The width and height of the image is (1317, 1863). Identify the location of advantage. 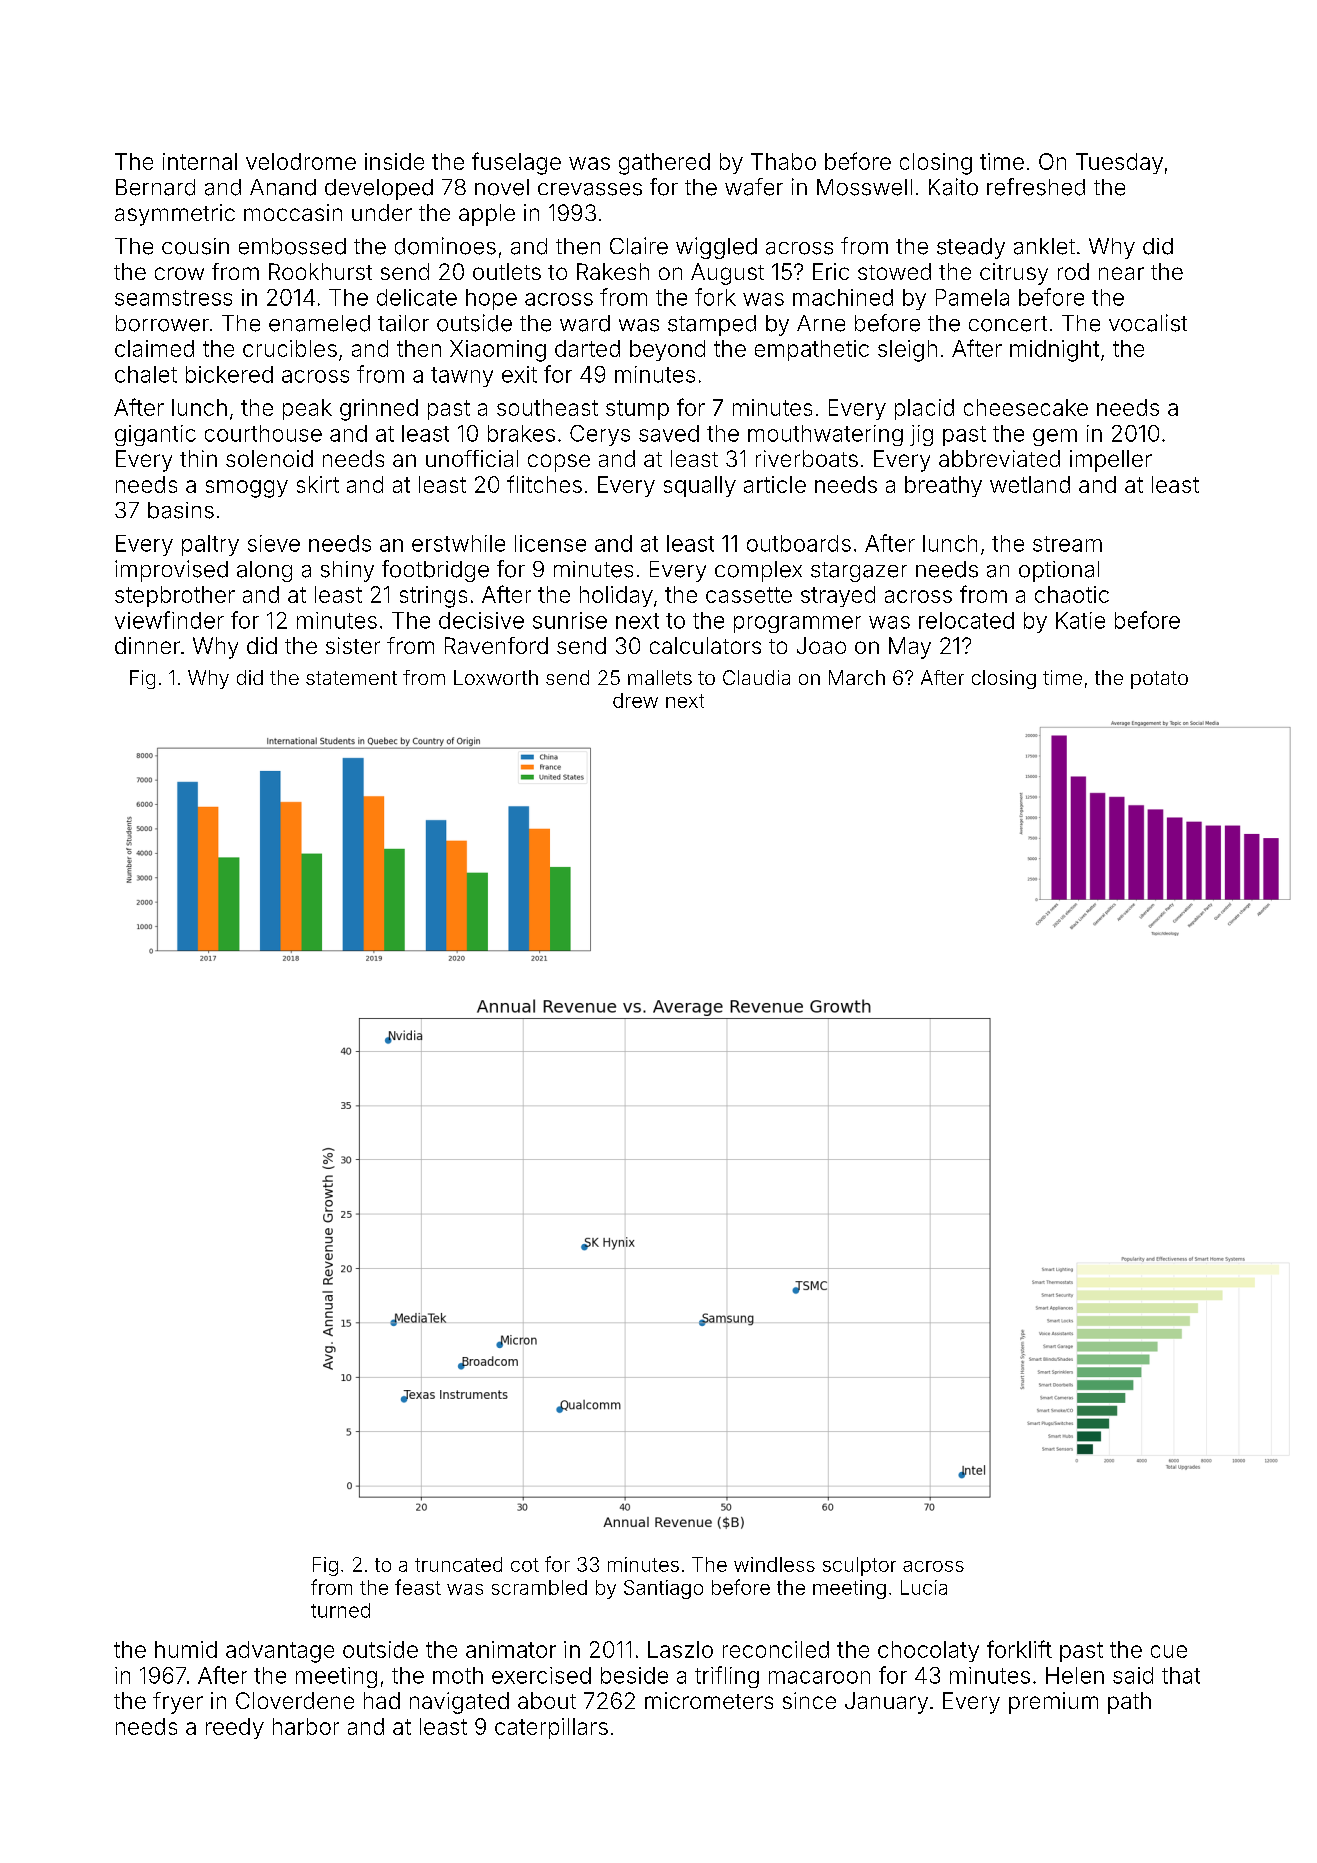
(280, 1652).
